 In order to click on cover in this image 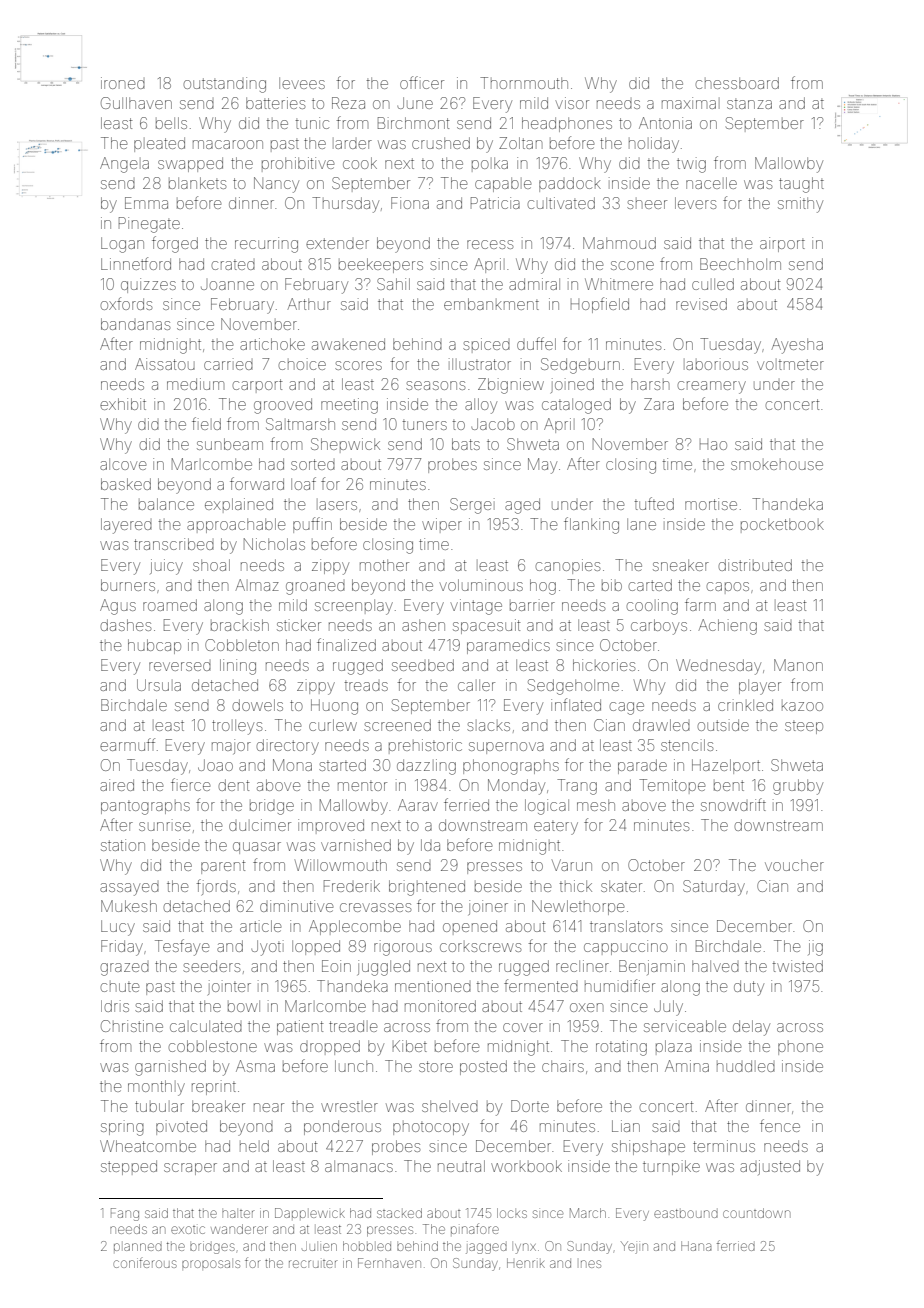, I will do `click(523, 1027)`.
